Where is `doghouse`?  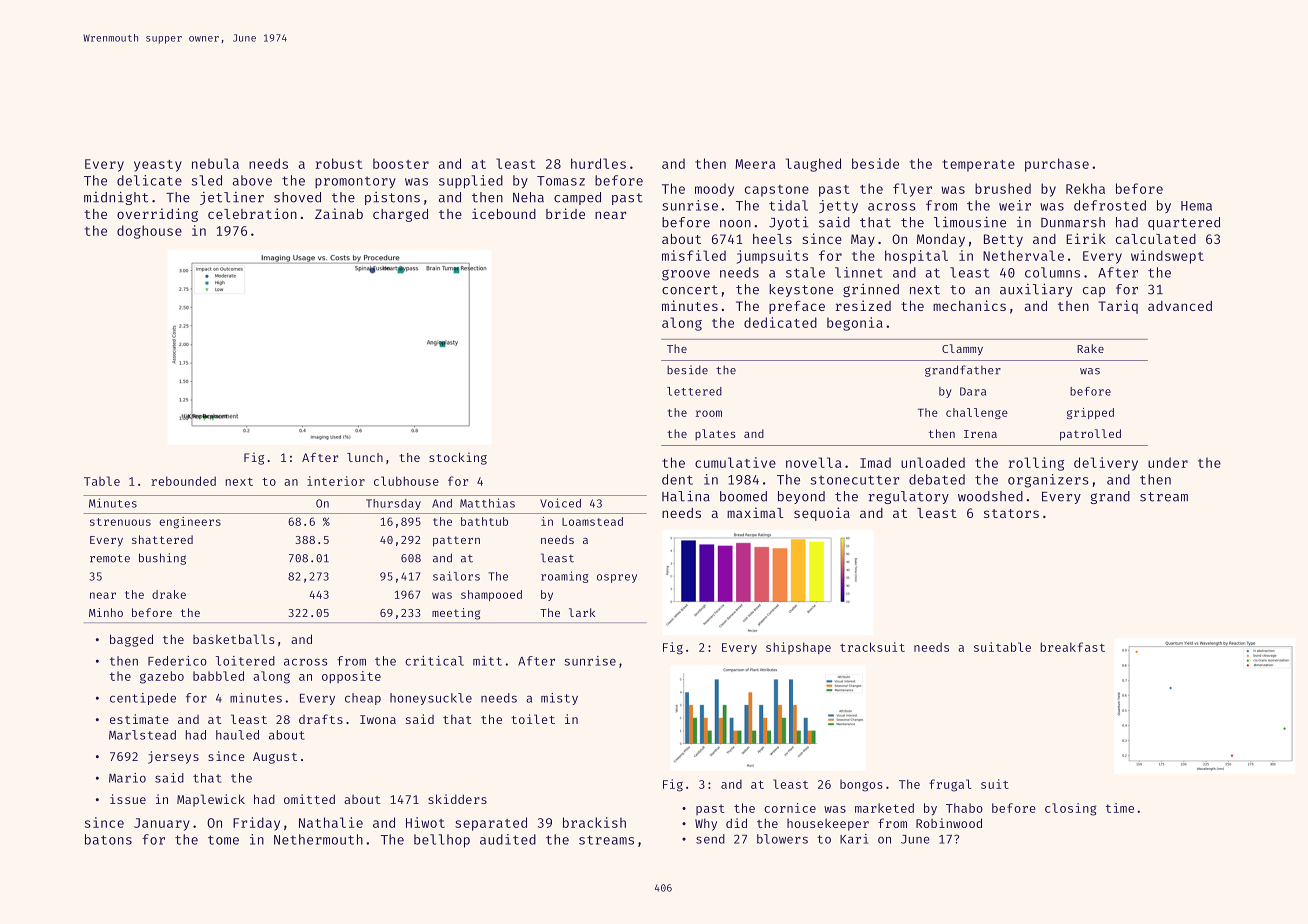 doghouse is located at coordinates (149, 232).
